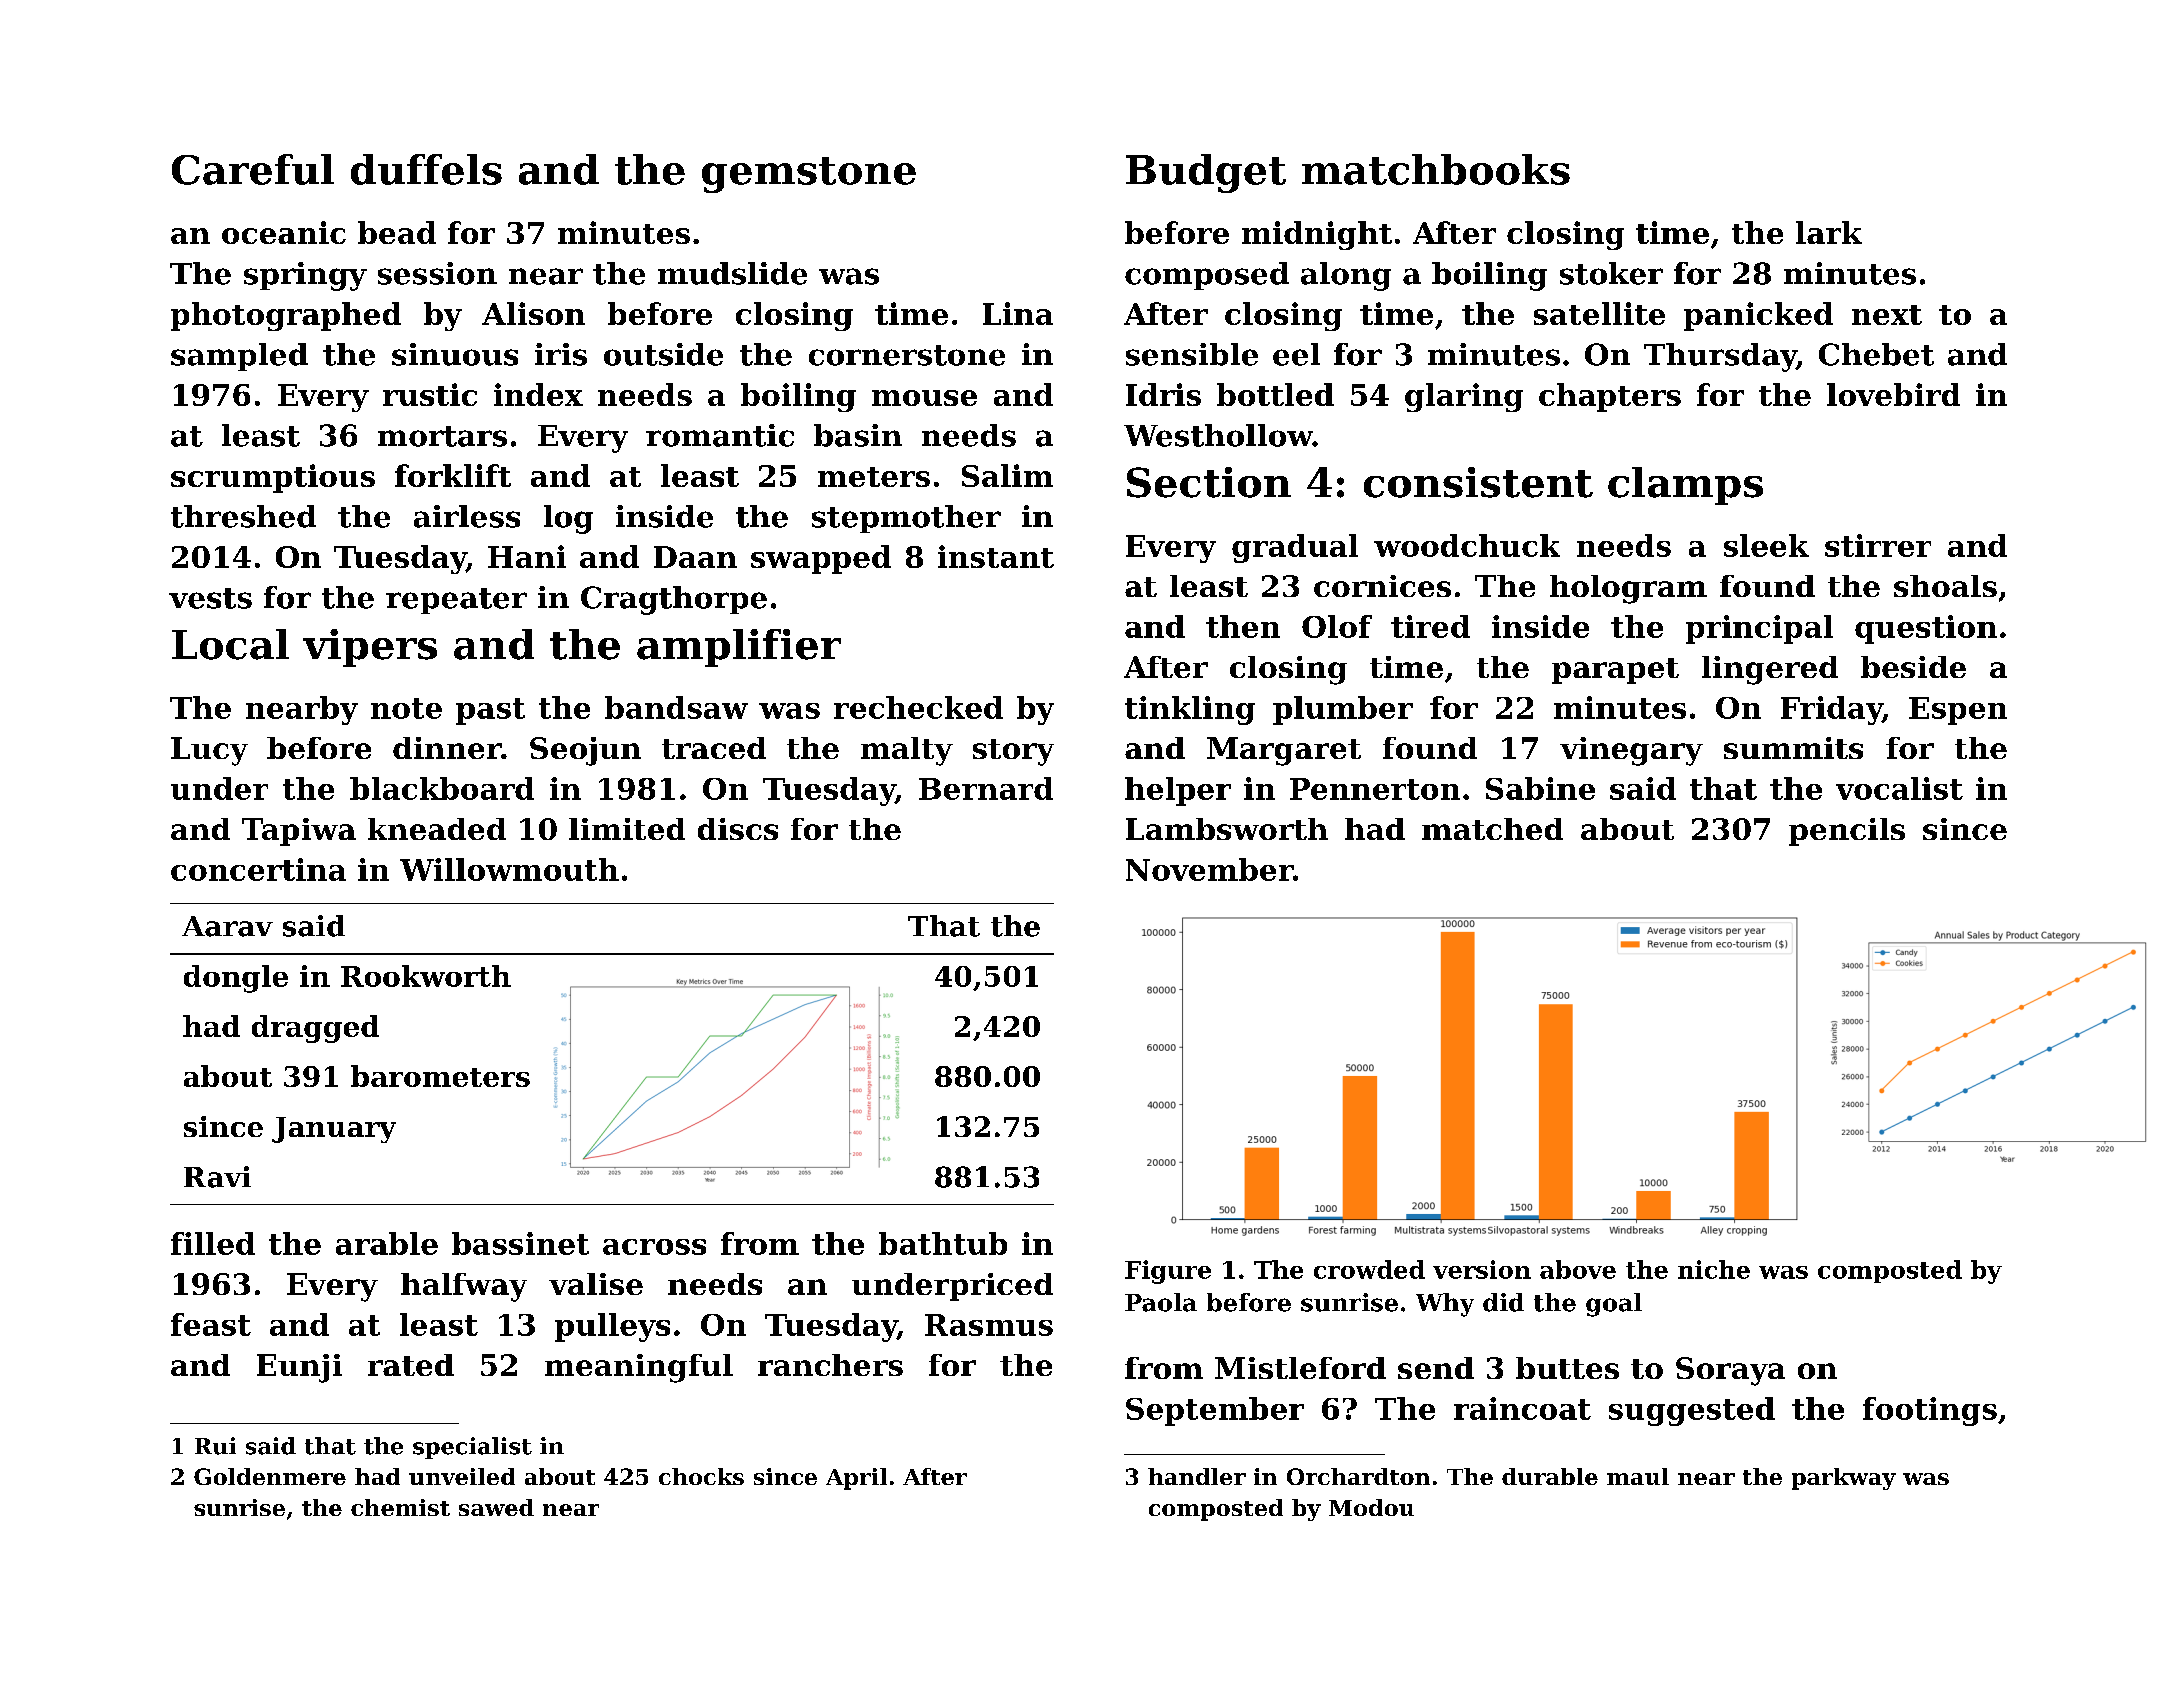  Describe the element at coordinates (239, 357) in the page. I see `sampled` at that location.
